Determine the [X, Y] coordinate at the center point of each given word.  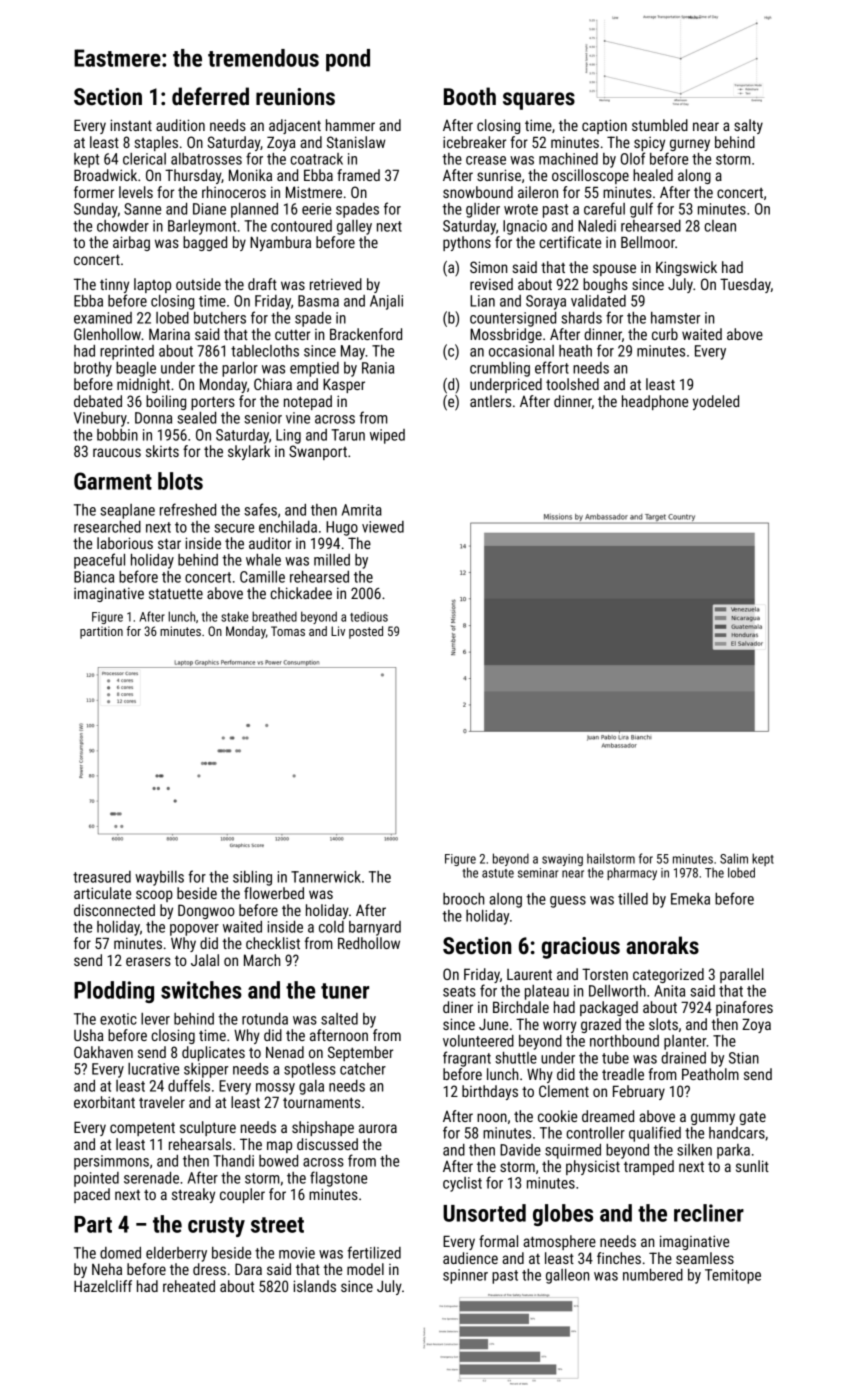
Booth [470, 96]
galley [354, 227]
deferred [210, 96]
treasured [102, 877]
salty [748, 126]
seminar [538, 873]
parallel [742, 975]
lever [155, 1019]
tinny [114, 286]
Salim [734, 858]
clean [720, 226]
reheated [189, 1286]
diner [458, 1007]
